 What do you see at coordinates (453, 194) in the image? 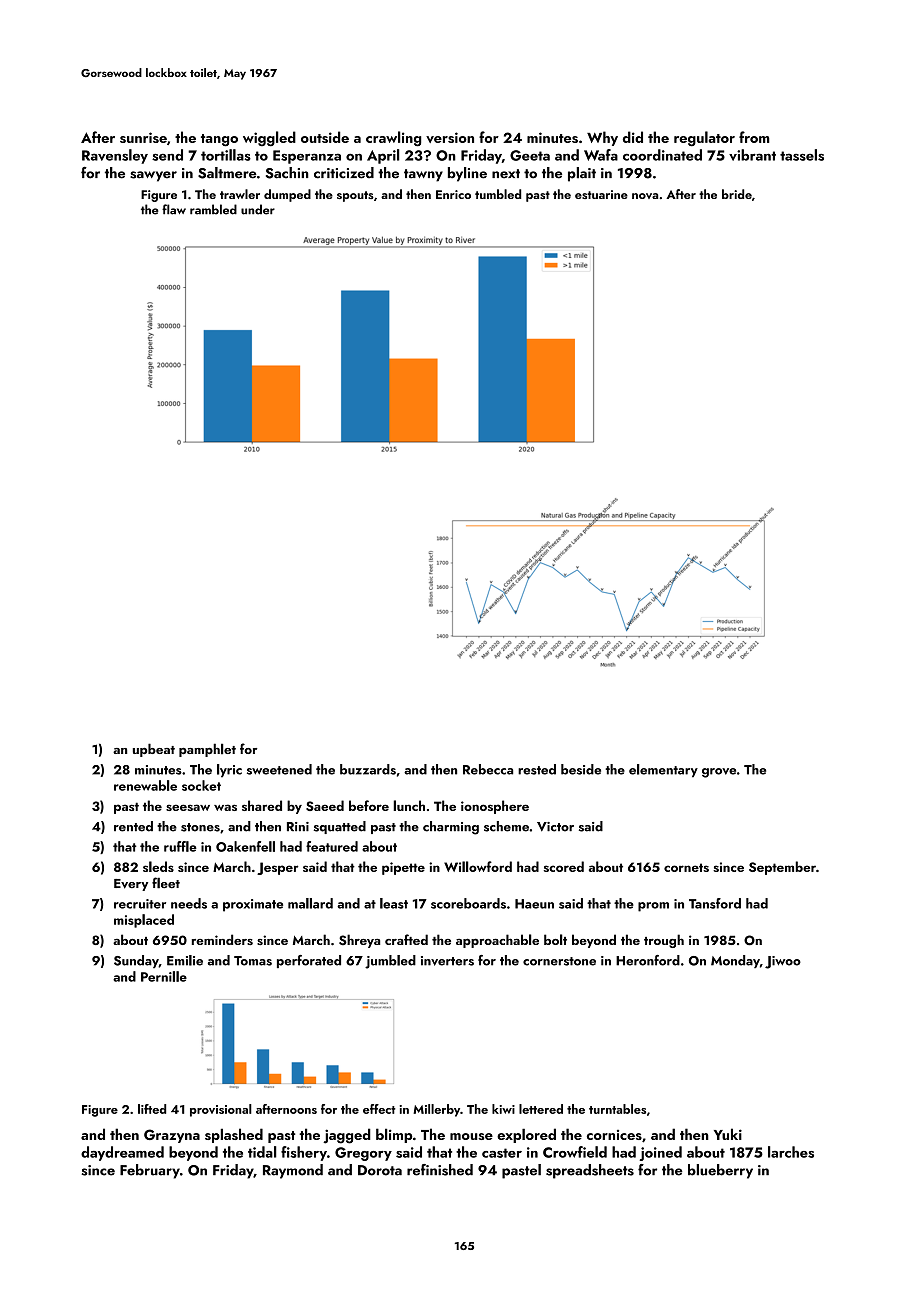
I see `Enrico` at bounding box center [453, 194].
